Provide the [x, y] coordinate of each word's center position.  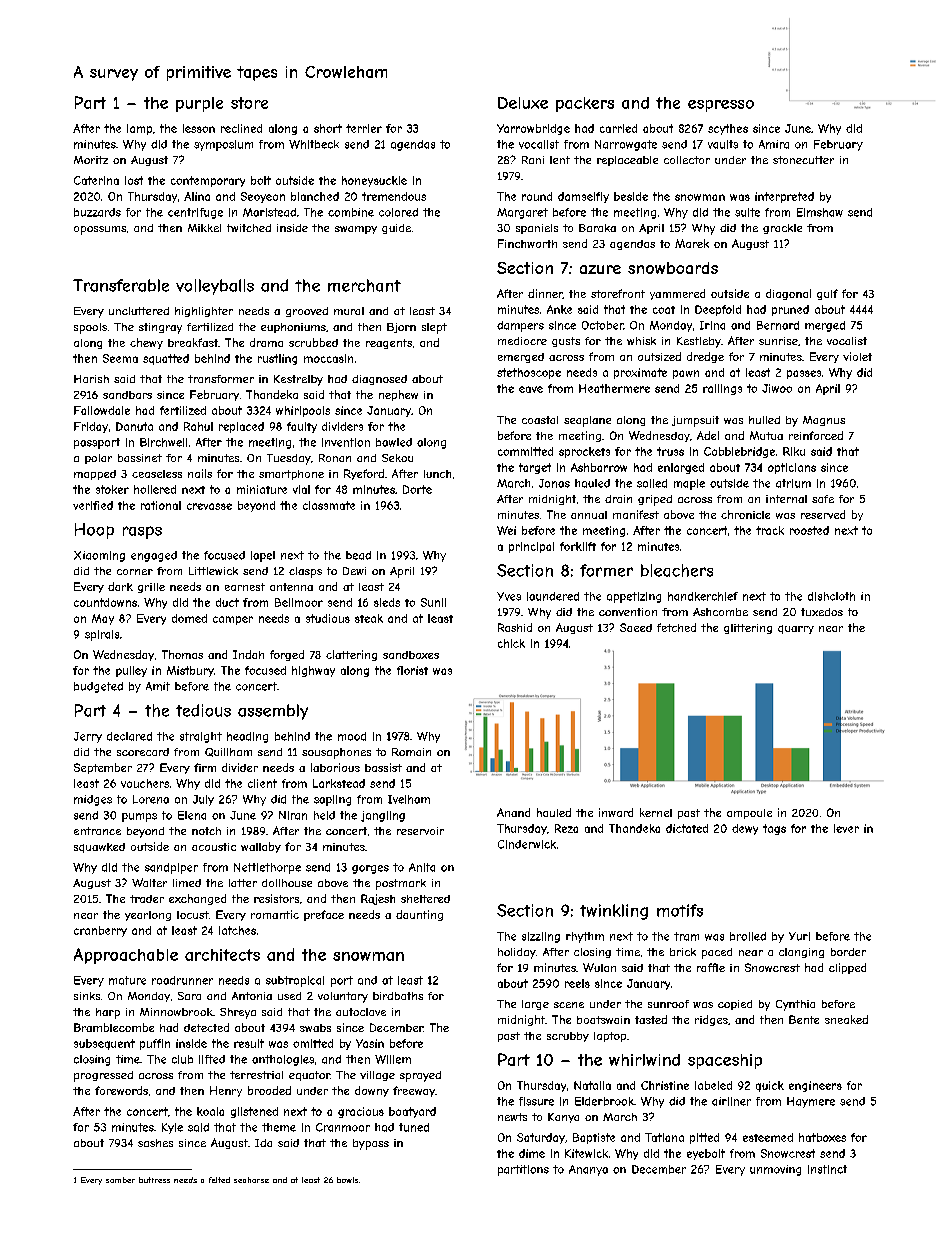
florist [412, 670]
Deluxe [523, 103]
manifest [636, 514]
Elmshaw [820, 212]
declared [129, 736]
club [182, 1059]
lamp [139, 129]
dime [532, 1153]
